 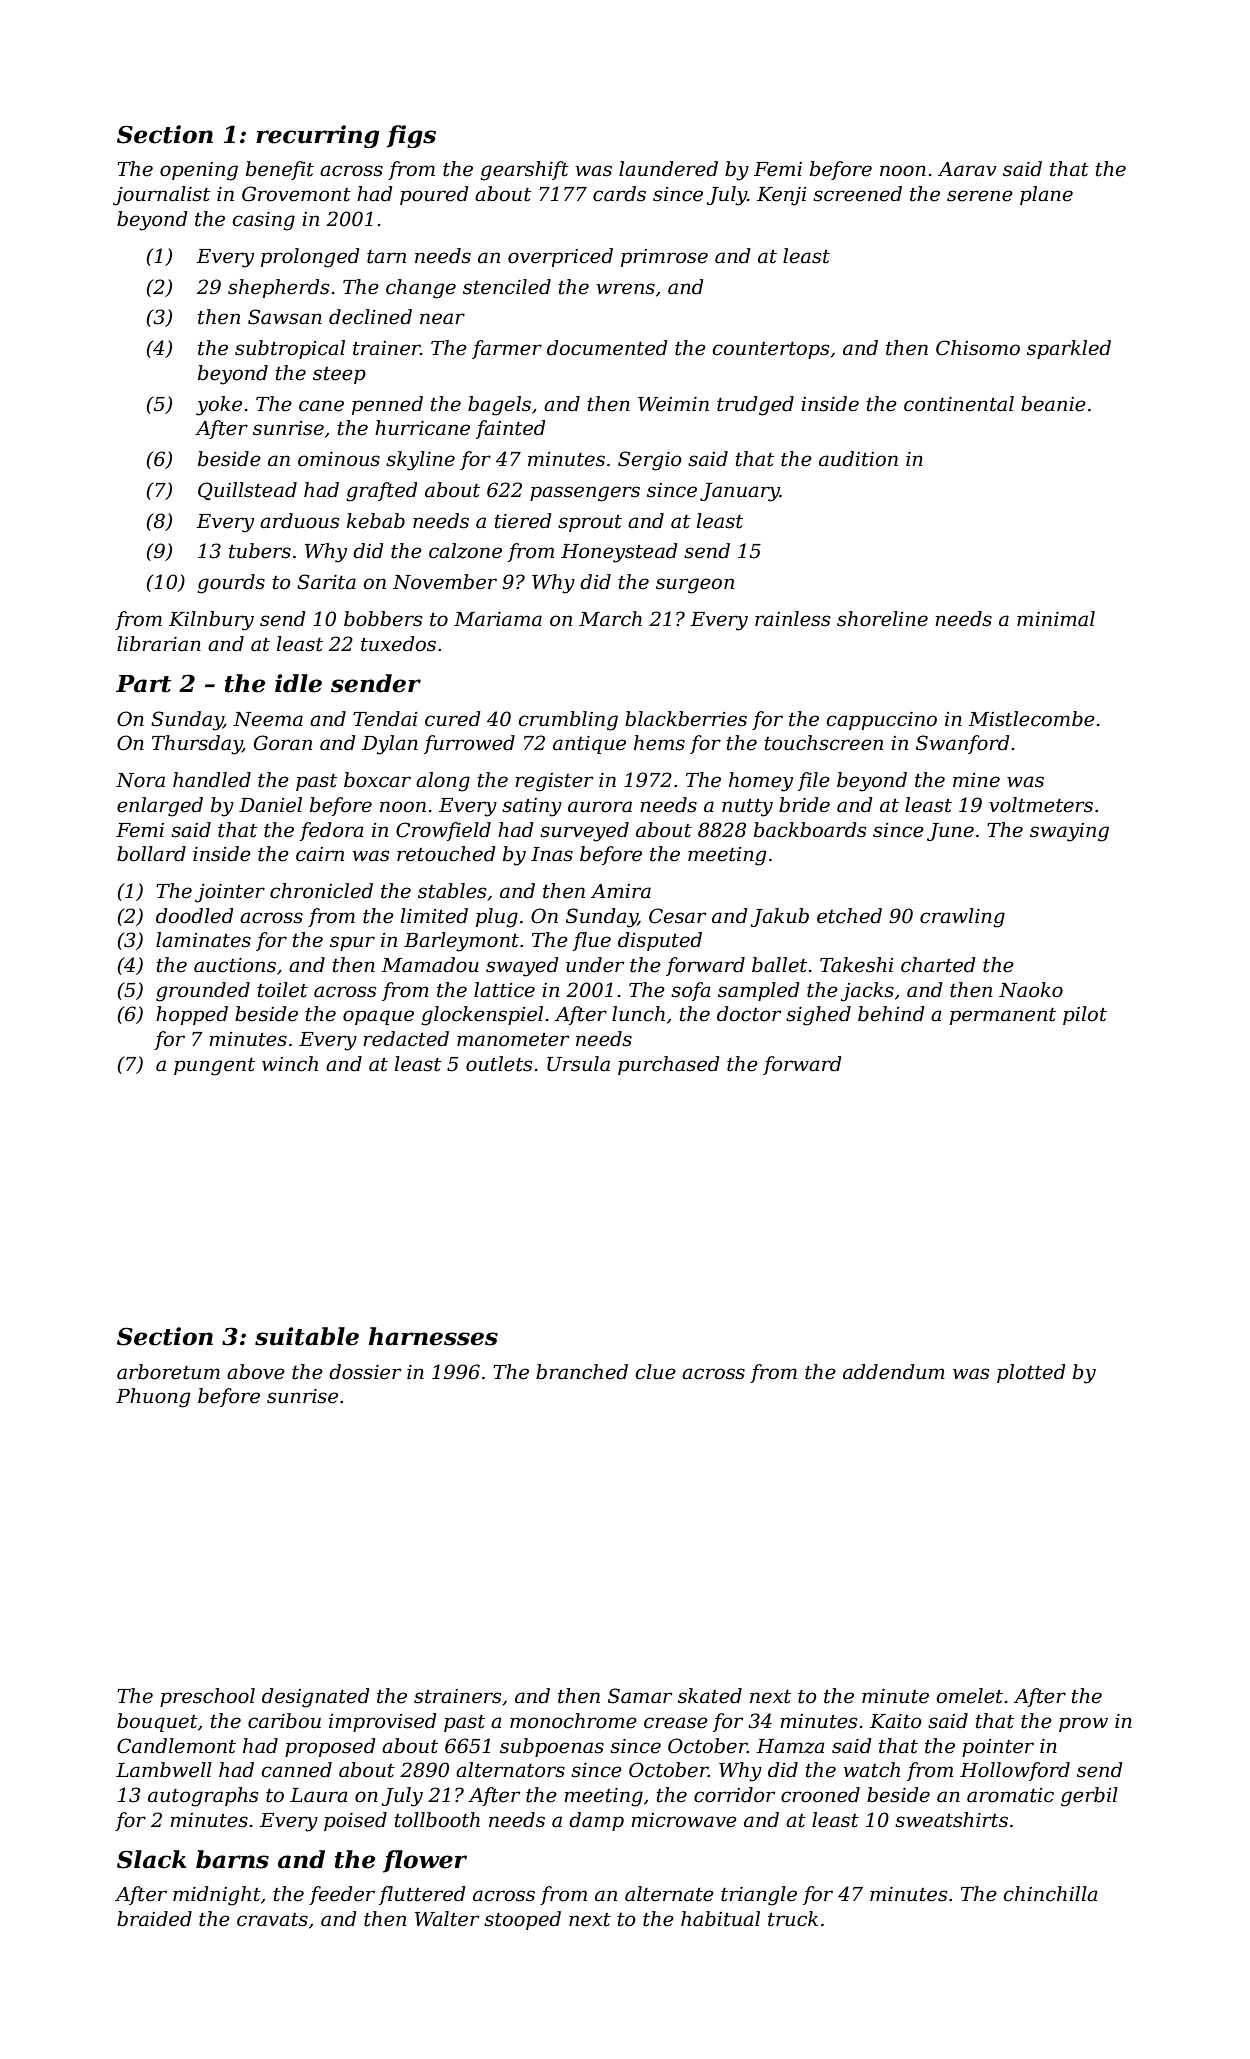 I want to click on Sawsan, so click(x=285, y=317).
